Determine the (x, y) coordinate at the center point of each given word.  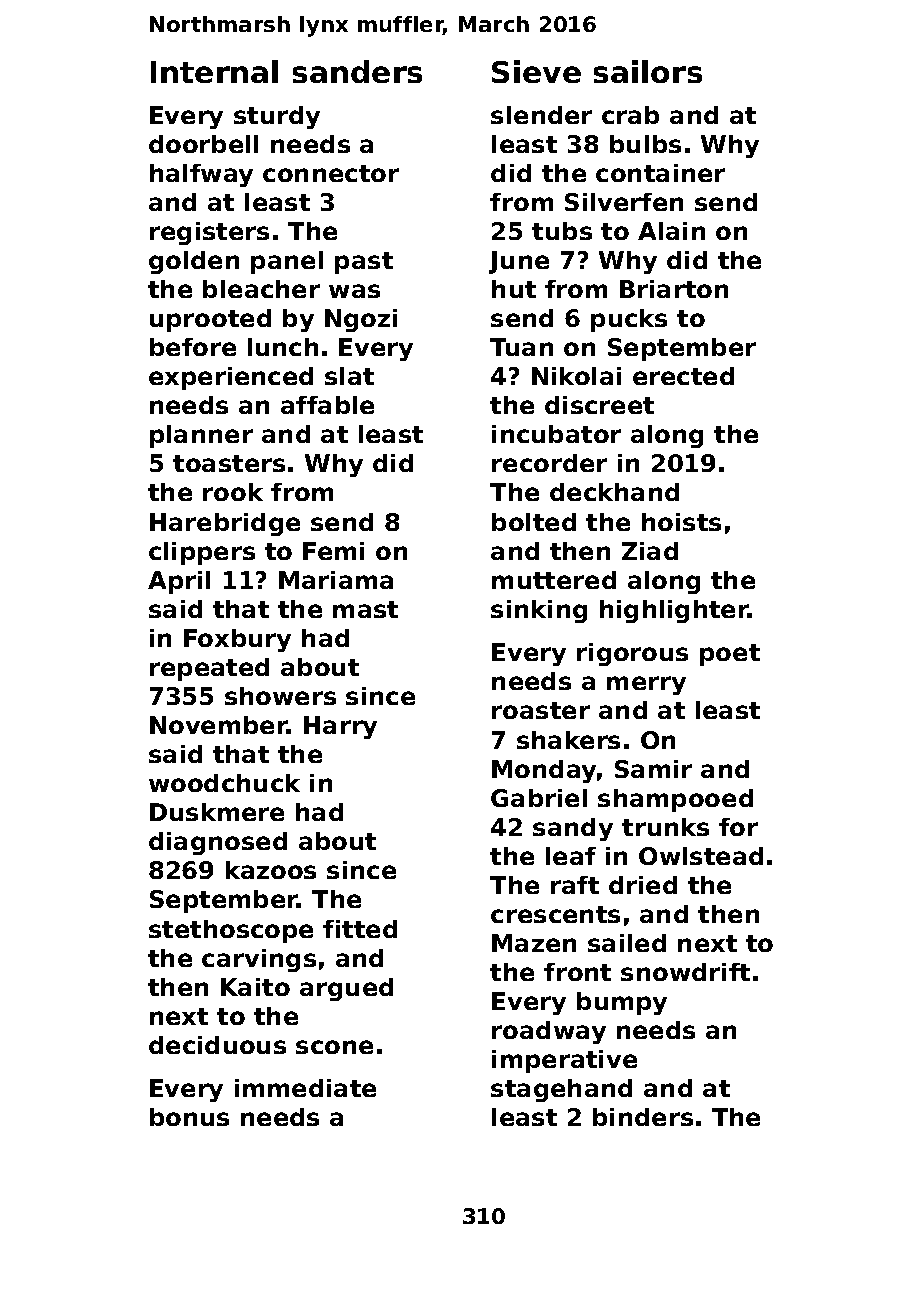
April (179, 582)
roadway (549, 1032)
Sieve (536, 71)
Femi (333, 551)
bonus (189, 1117)
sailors (648, 71)
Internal (214, 71)
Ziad (650, 551)
